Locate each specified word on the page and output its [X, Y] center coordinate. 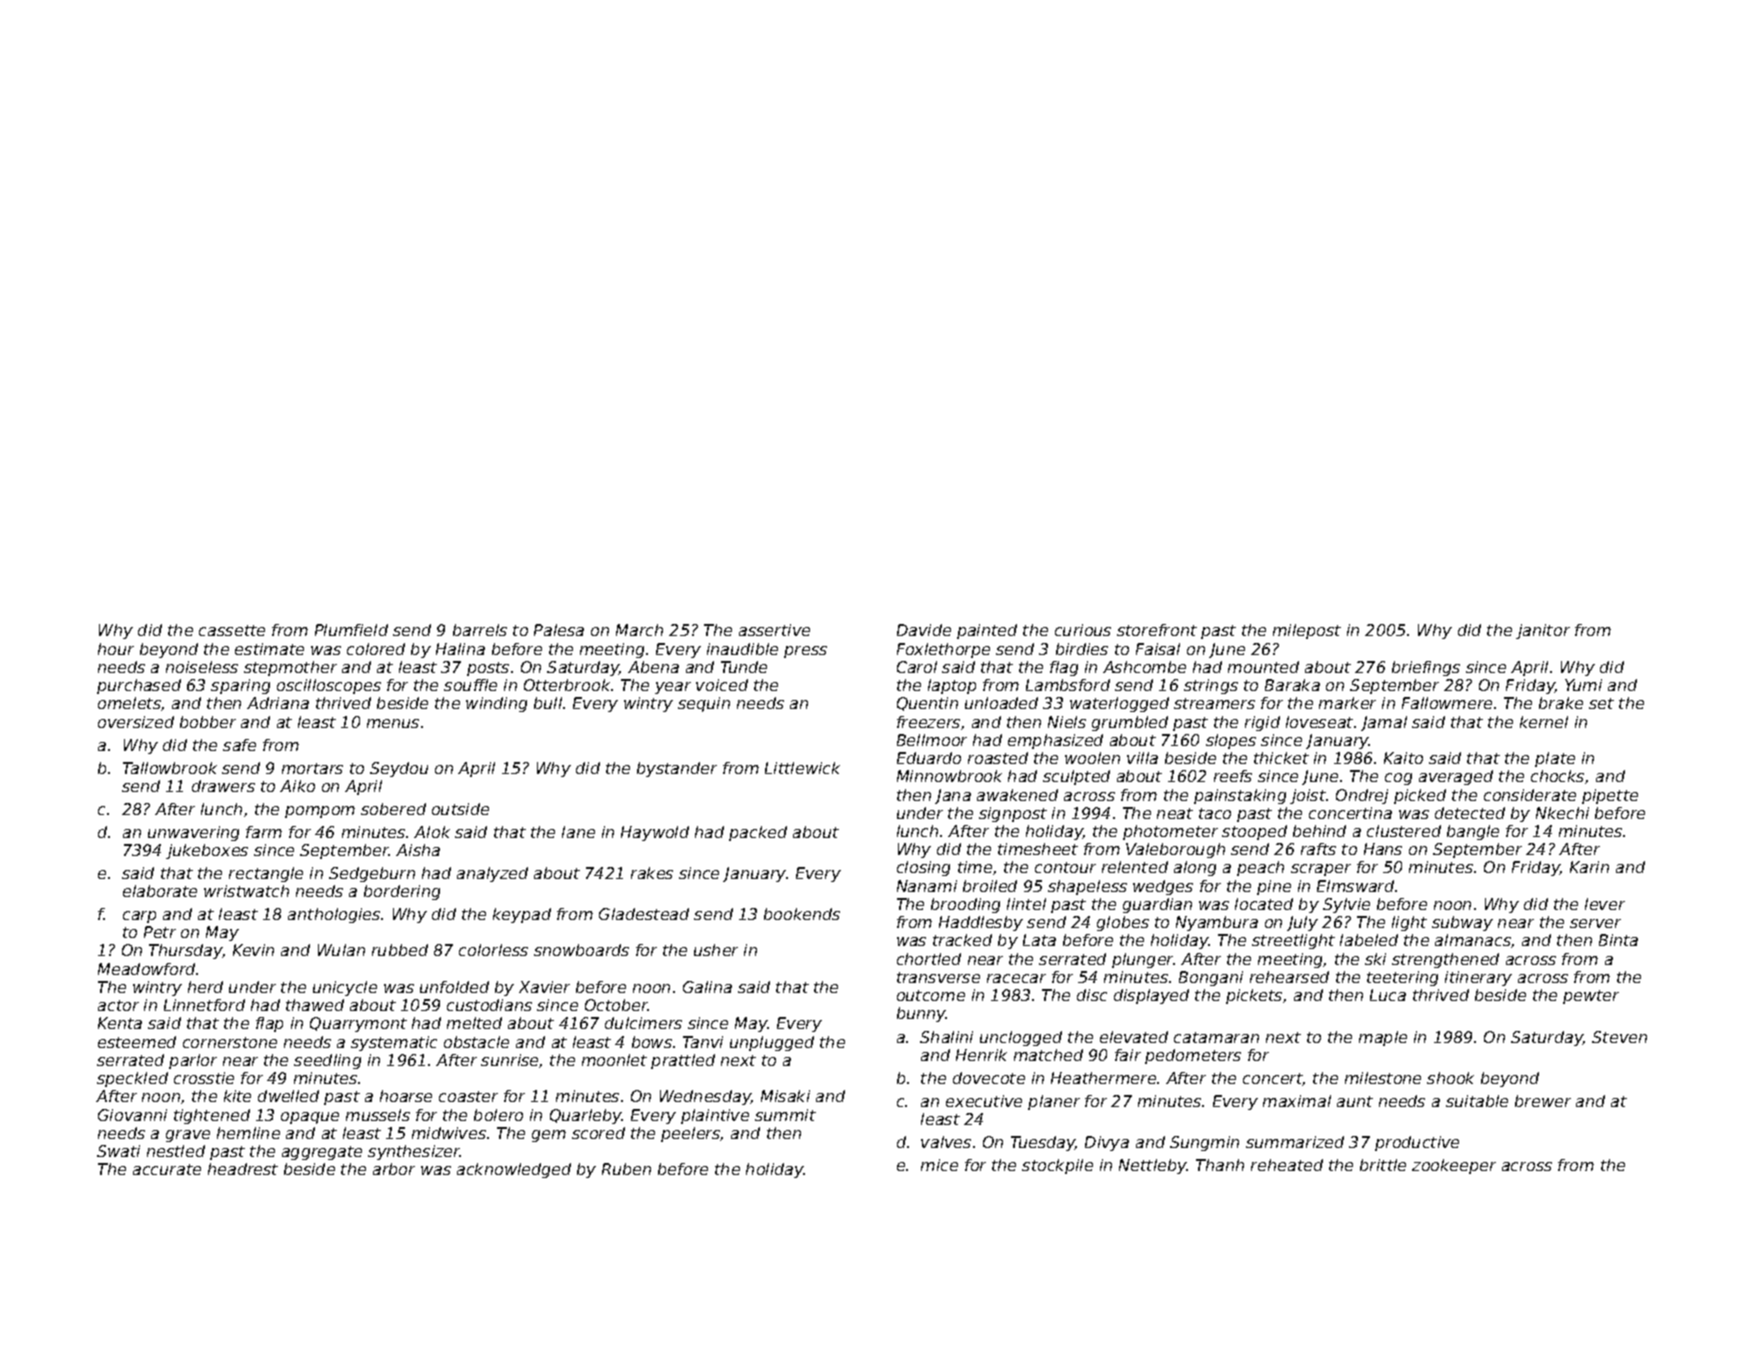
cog [1398, 779]
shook [1450, 1078]
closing [923, 868]
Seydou [399, 769]
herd [205, 987]
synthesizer [414, 1152]
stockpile [1057, 1166]
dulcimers [643, 1023]
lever [1605, 904]
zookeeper [1454, 1166]
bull [548, 703]
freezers [928, 722]
